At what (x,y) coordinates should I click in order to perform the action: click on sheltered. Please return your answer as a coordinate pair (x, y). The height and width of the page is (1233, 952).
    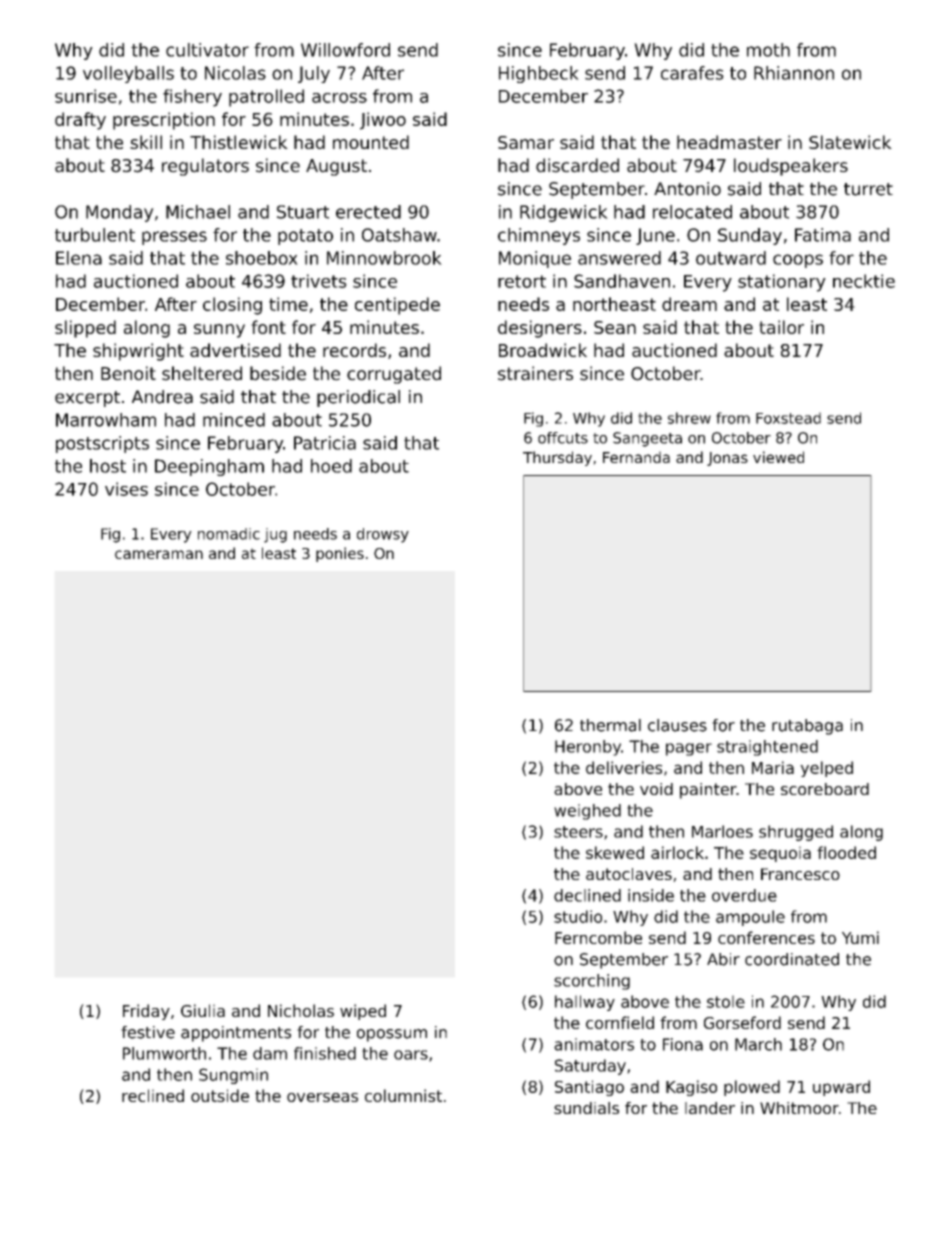
    Looking at the image, I should click on (202, 373).
